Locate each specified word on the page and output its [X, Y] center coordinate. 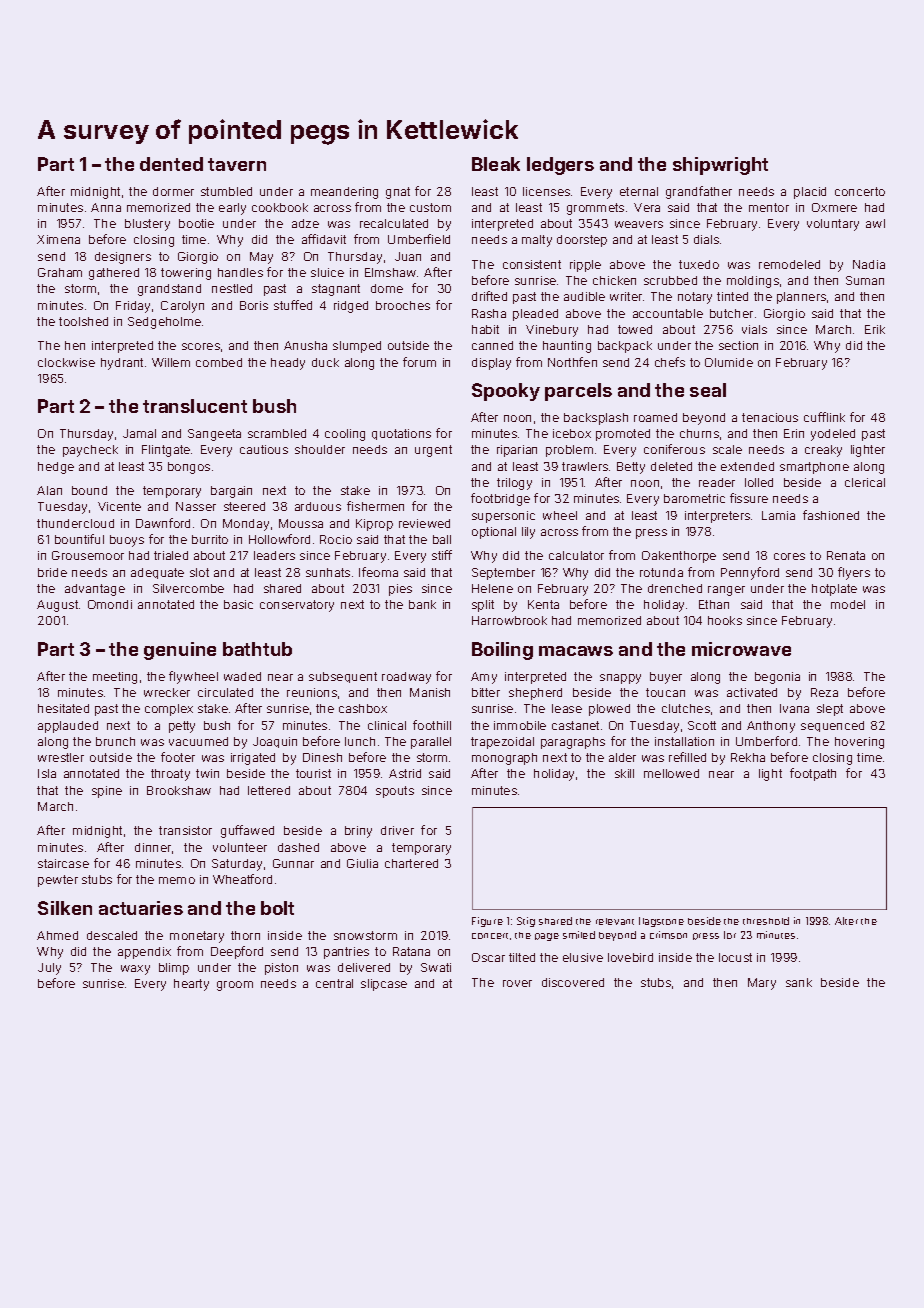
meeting [115, 678]
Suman [865, 280]
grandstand [169, 290]
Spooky [506, 392]
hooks [725, 620]
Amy [484, 678]
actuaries [141, 908]
